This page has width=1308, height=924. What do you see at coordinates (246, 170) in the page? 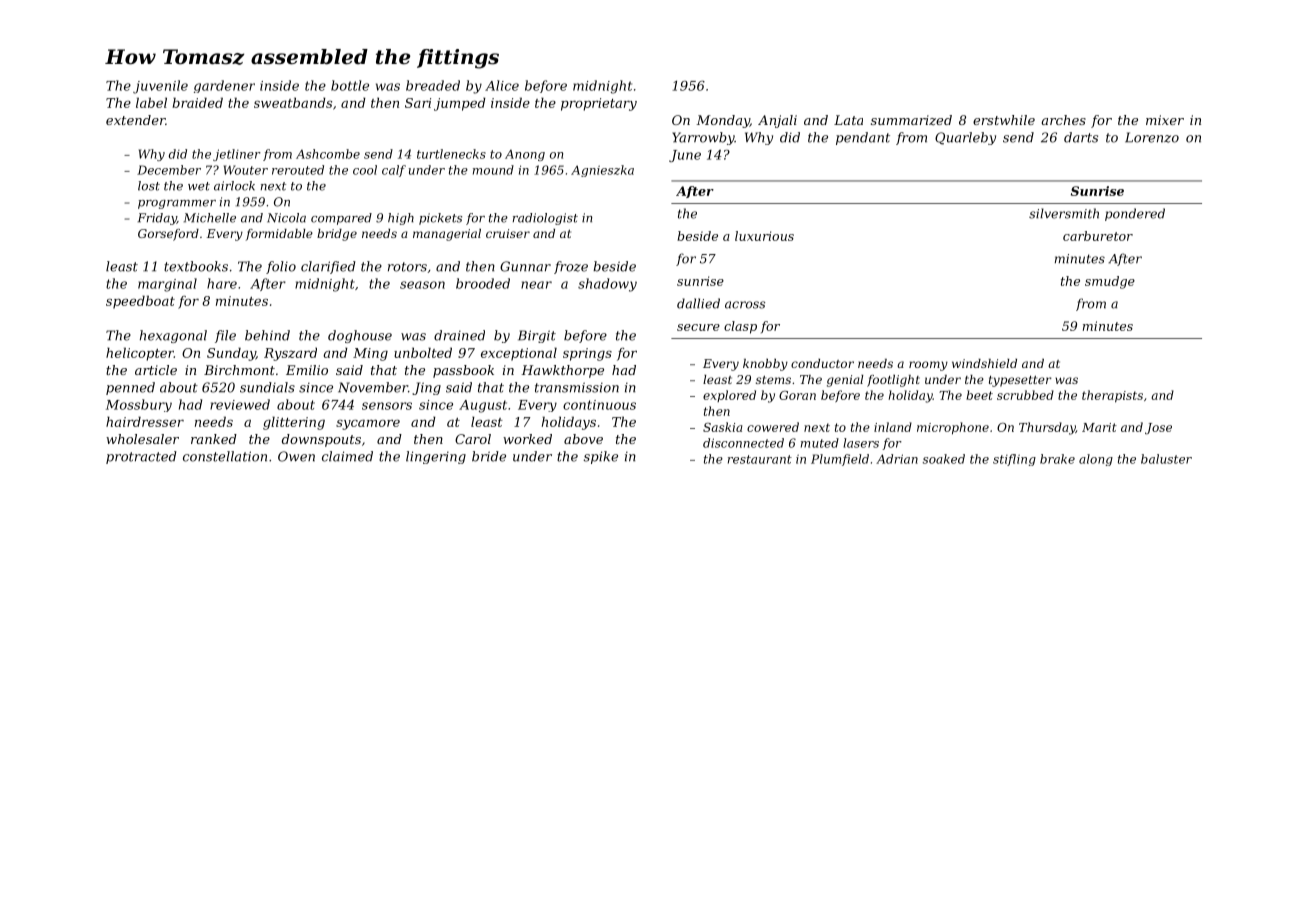
I see `Wouter` at bounding box center [246, 170].
